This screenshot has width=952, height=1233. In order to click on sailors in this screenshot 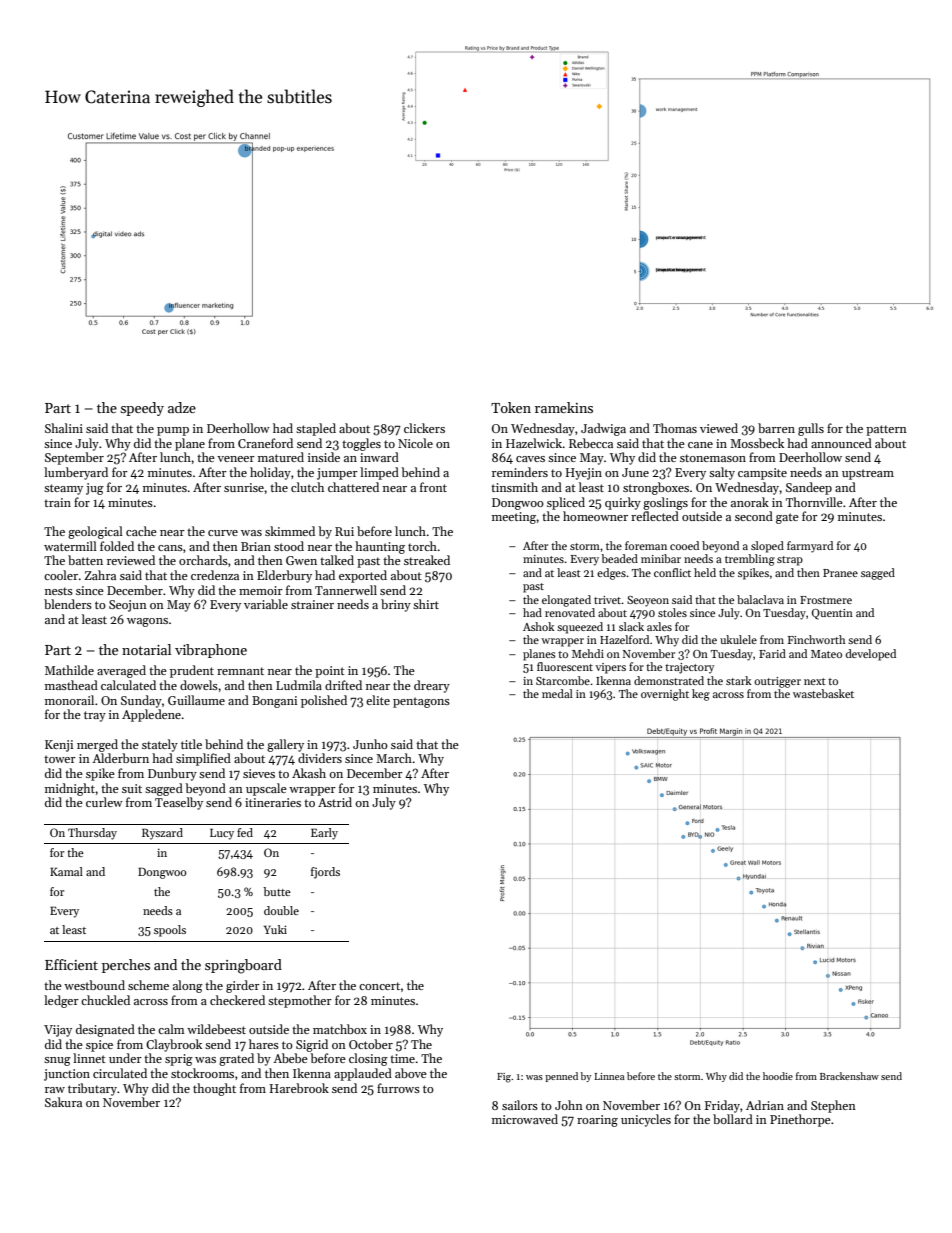, I will do `click(520, 1105)`.
